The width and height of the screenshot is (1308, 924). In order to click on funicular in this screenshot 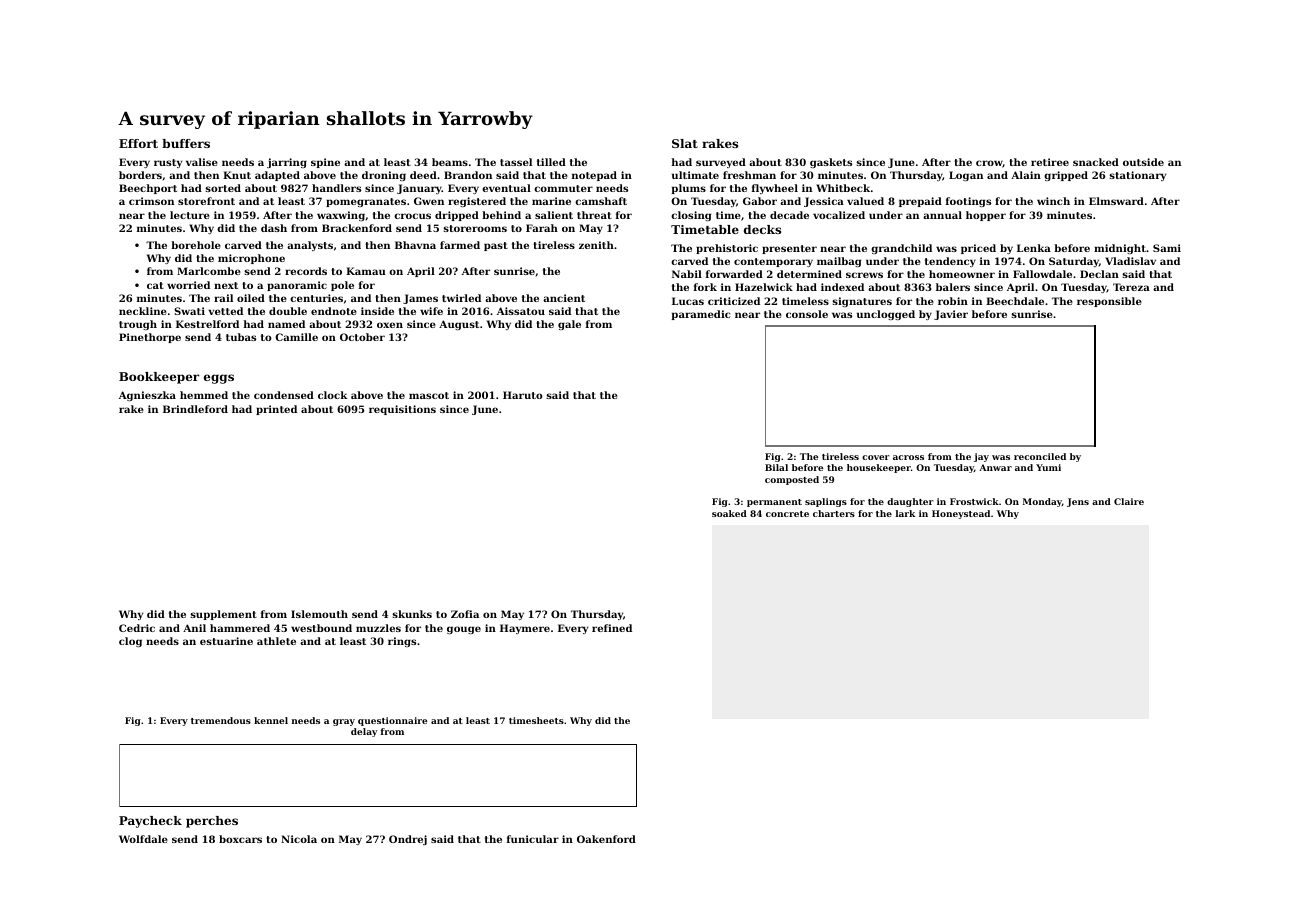, I will do `click(533, 839)`.
